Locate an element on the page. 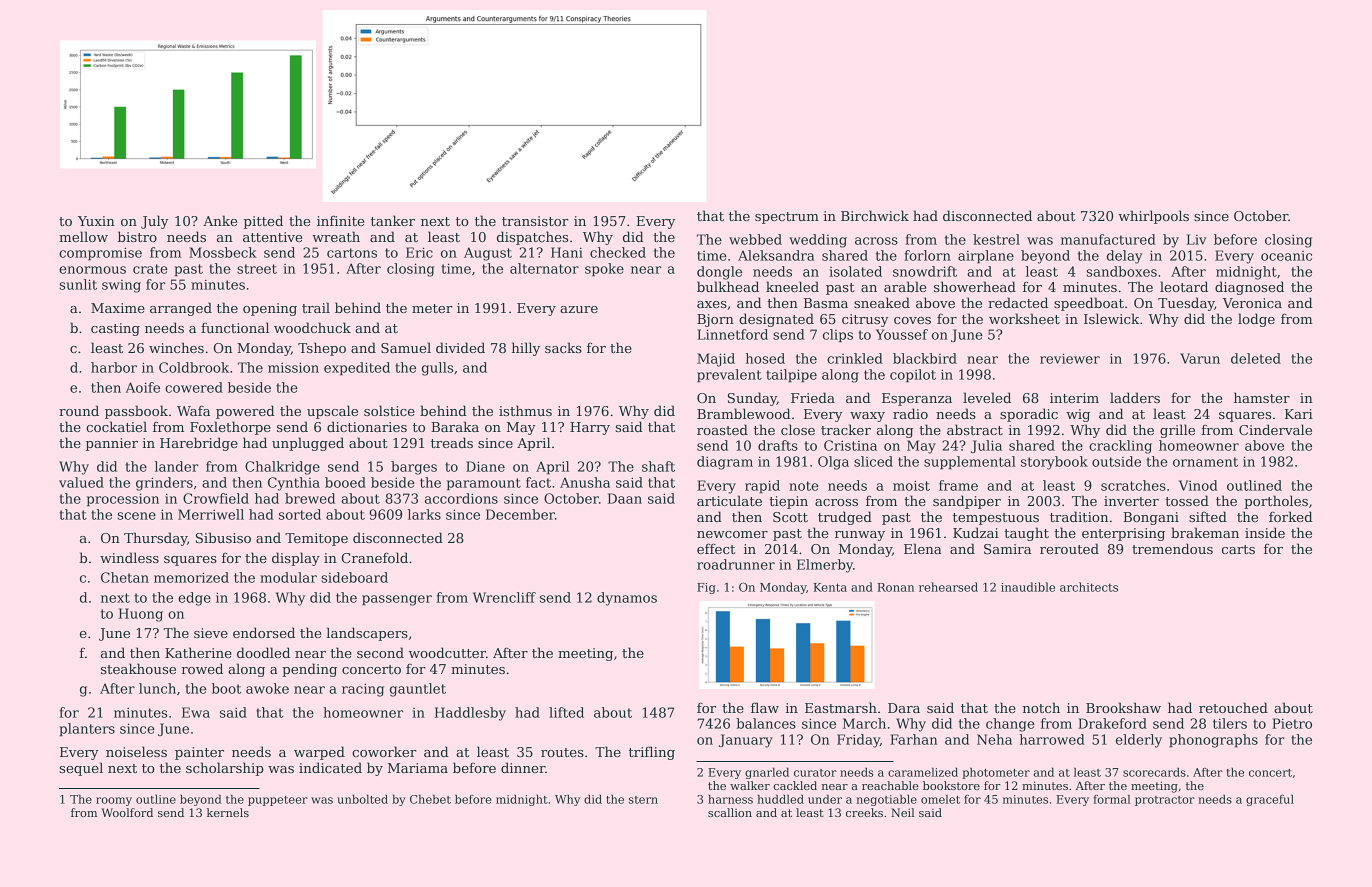 The width and height of the document is (1372, 887). whirlpools is located at coordinates (1153, 217).
